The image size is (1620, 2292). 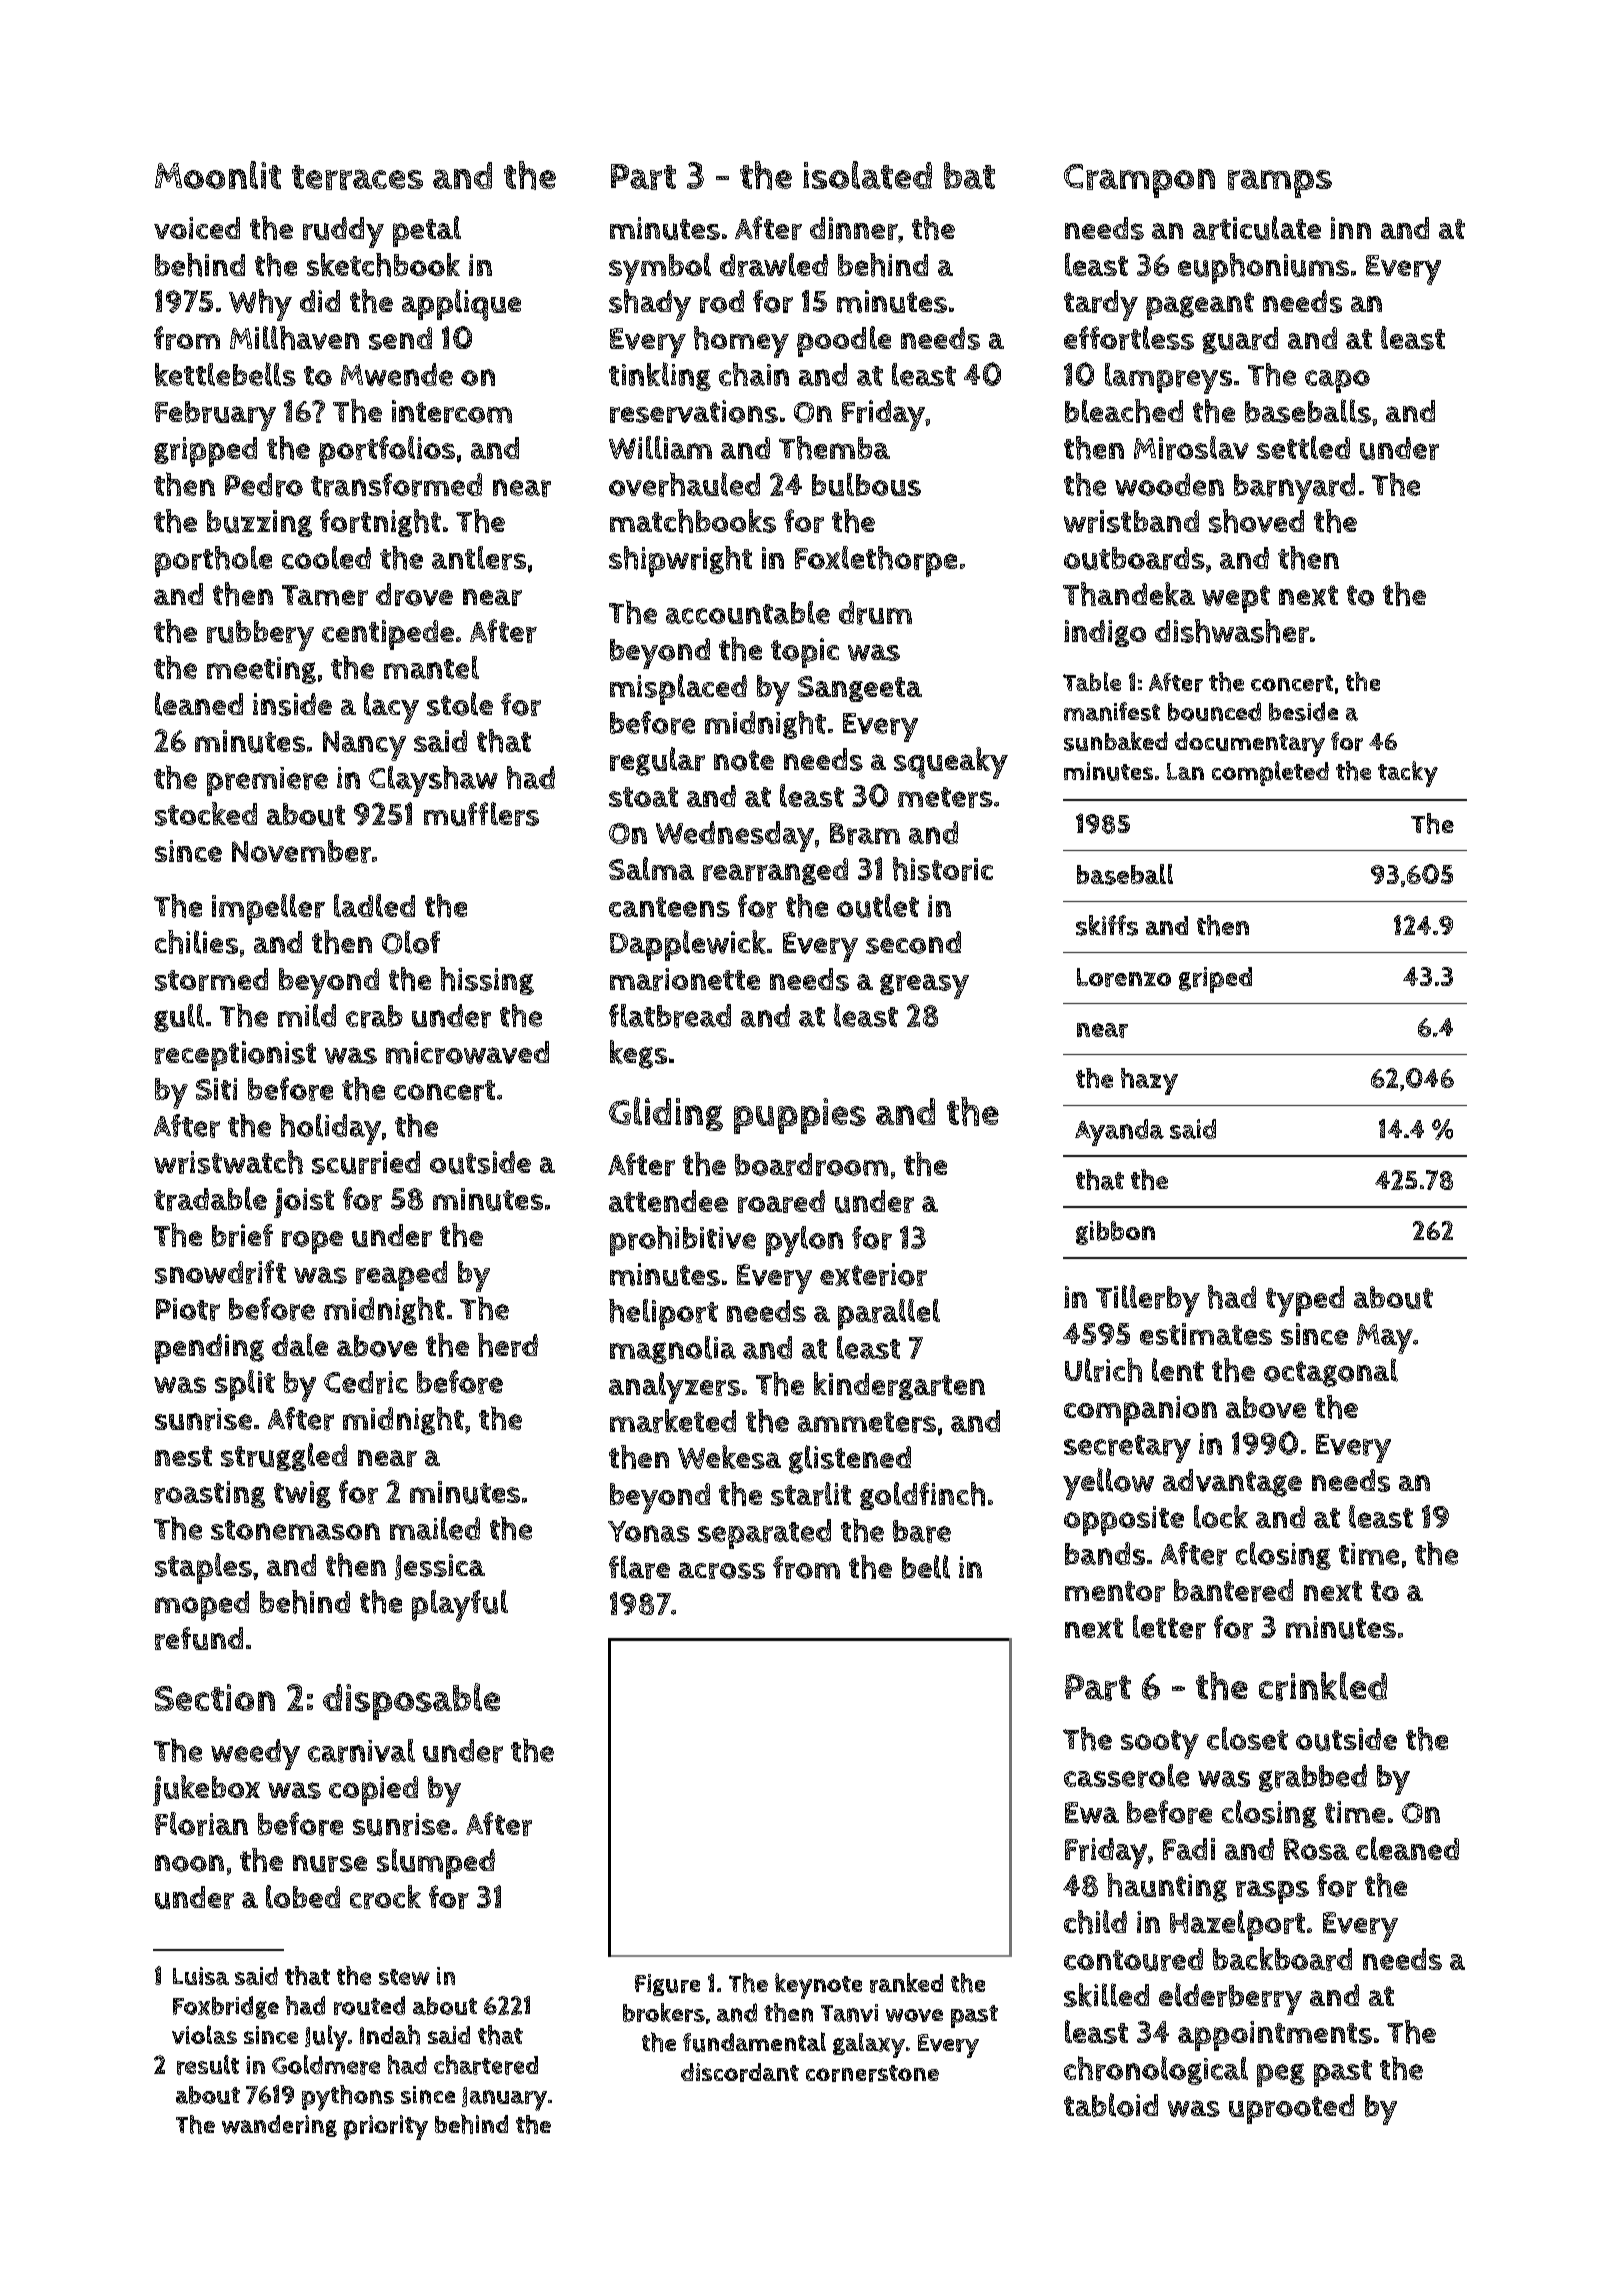 I want to click on greasy, so click(x=924, y=986).
